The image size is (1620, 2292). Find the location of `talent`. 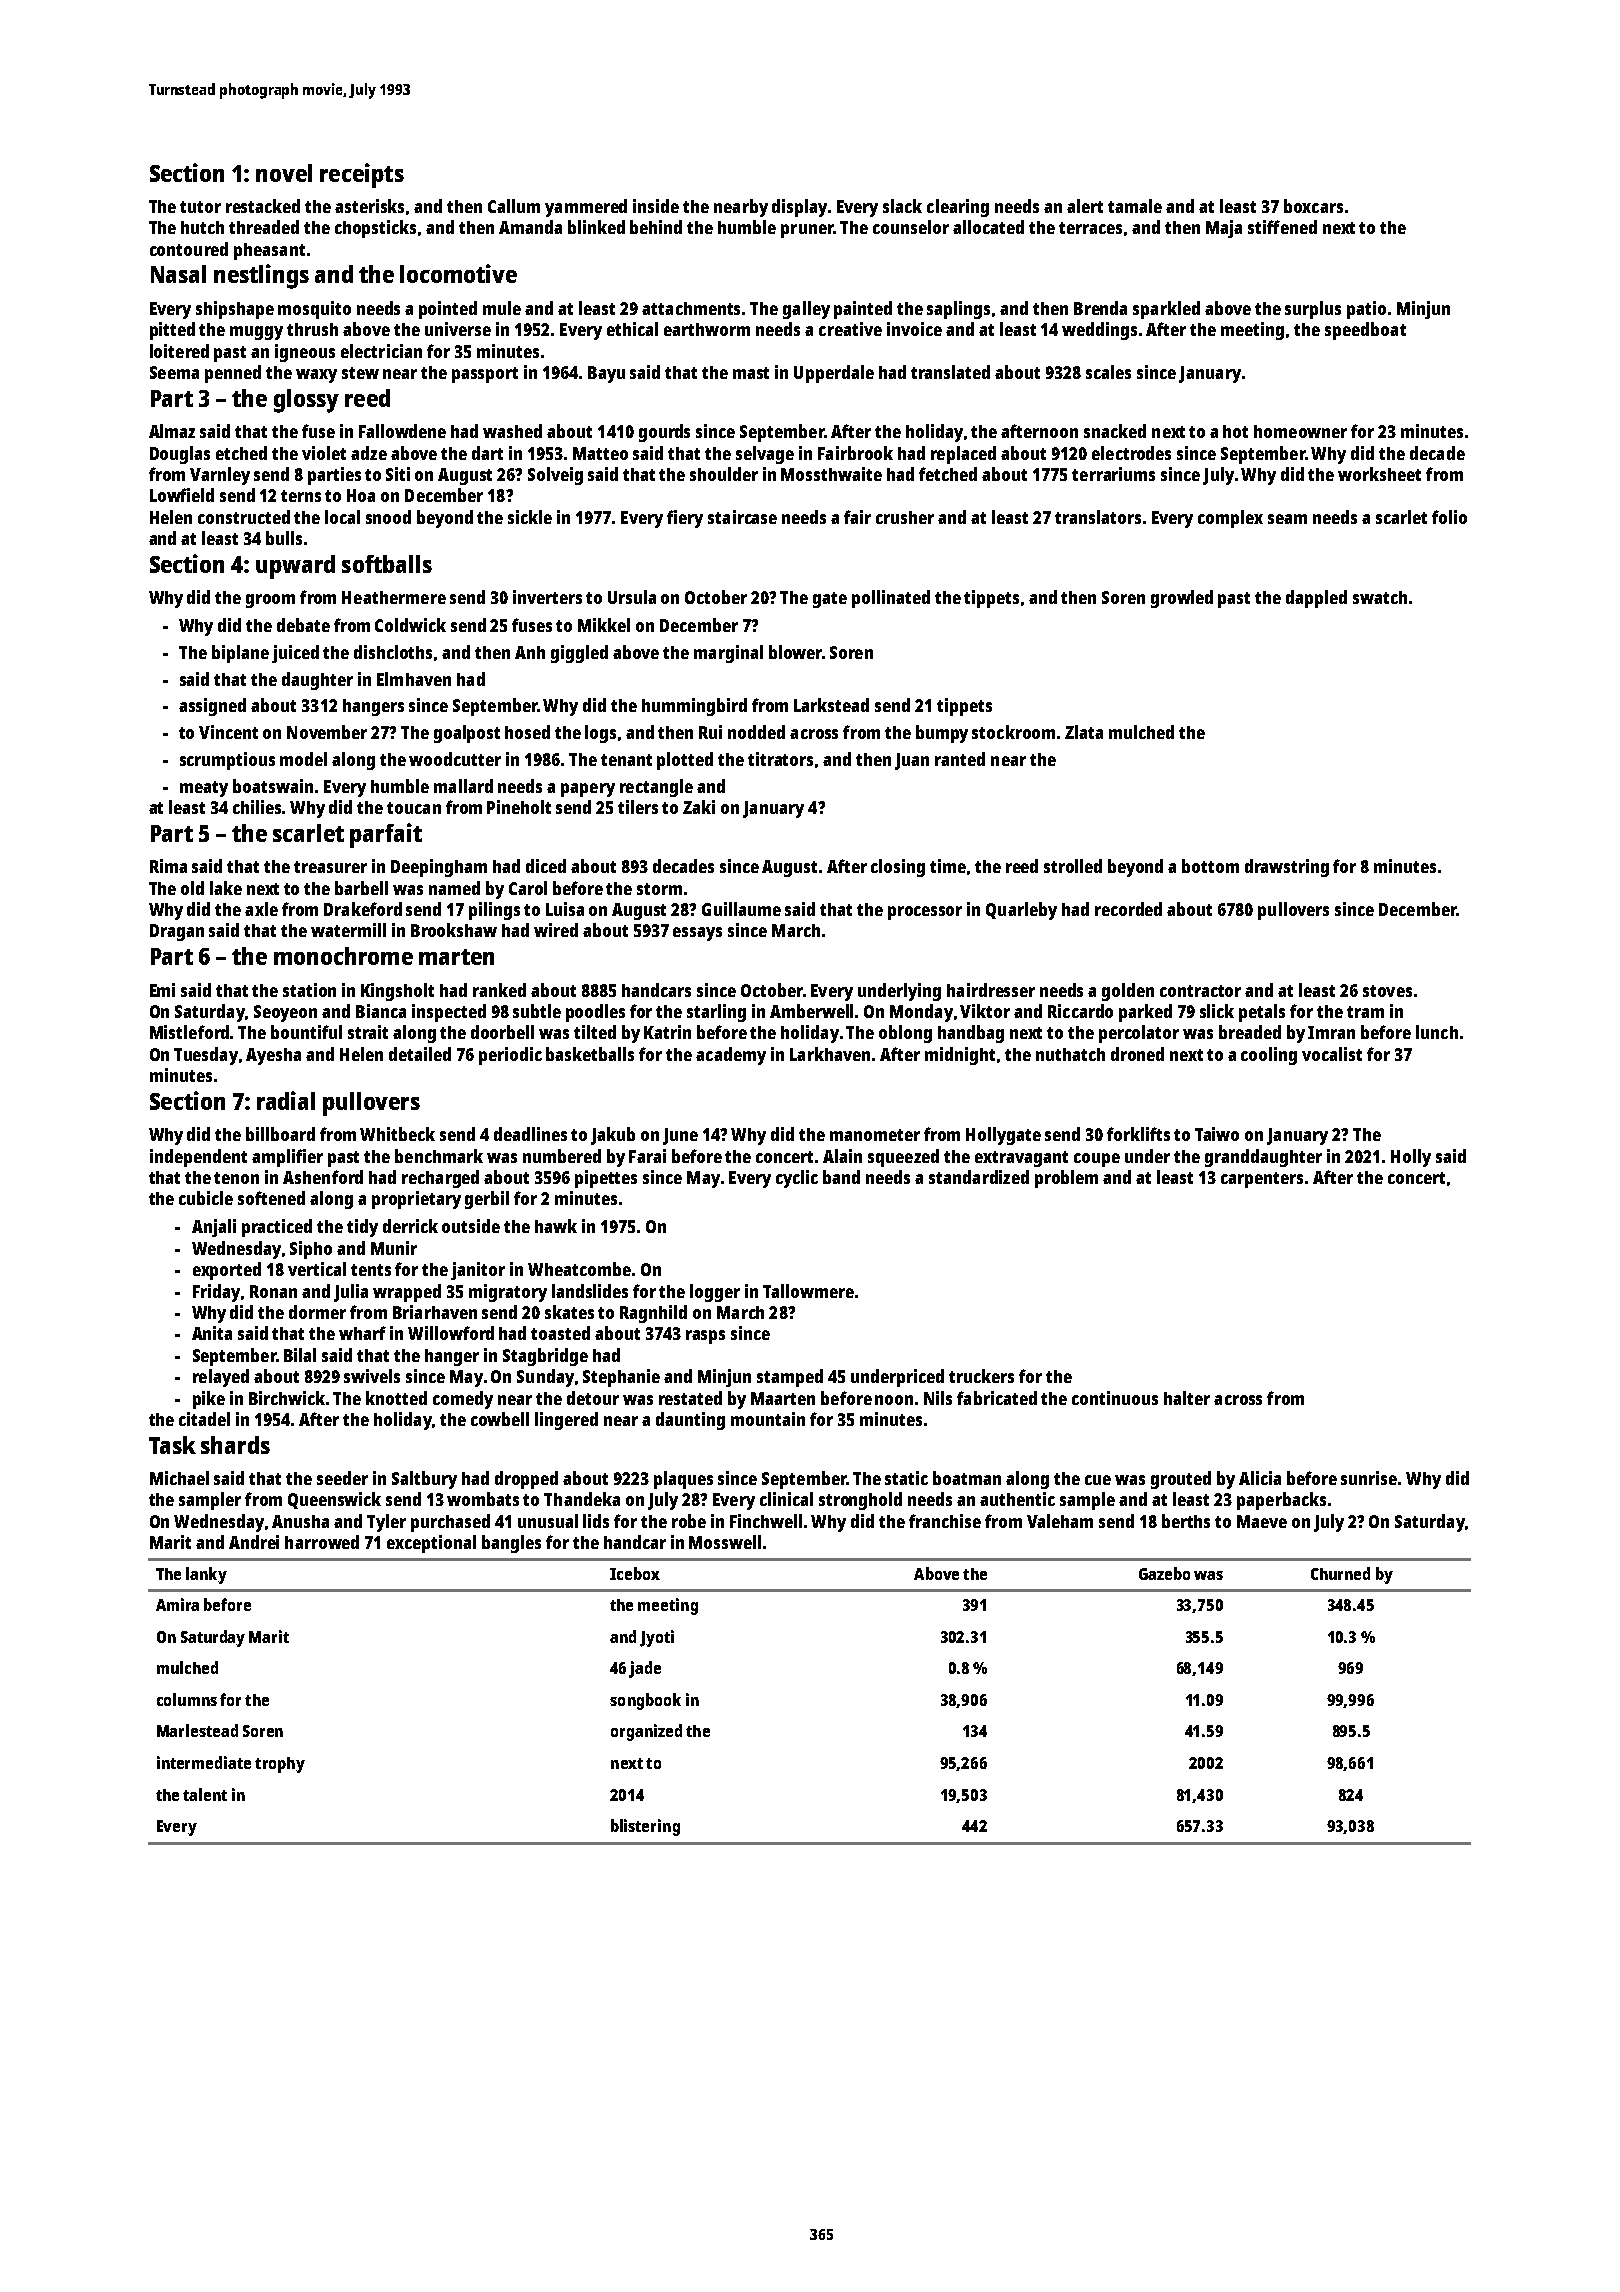

talent is located at coordinates (205, 1794).
